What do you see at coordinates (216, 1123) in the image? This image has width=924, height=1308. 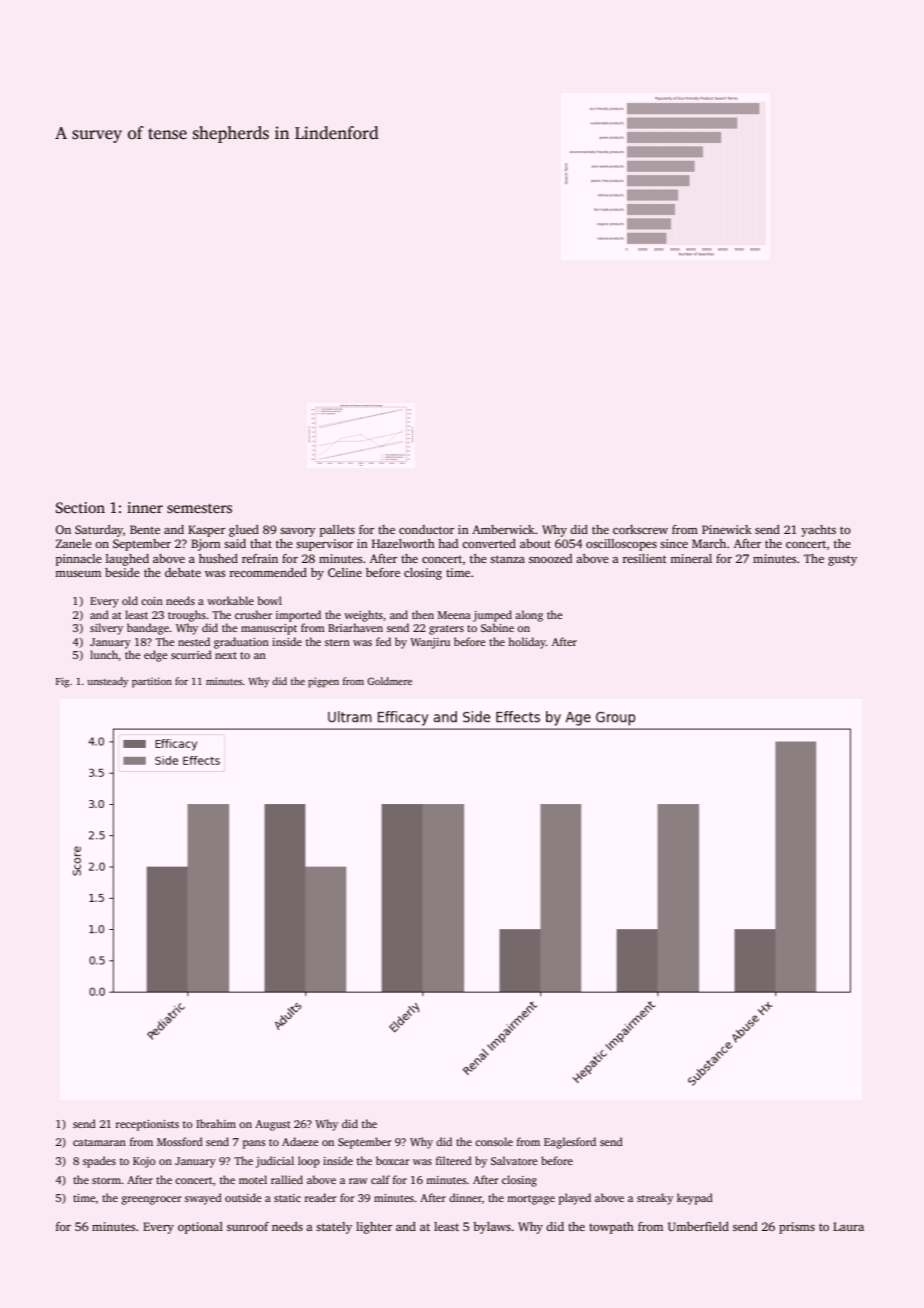 I see `Ibrahim` at bounding box center [216, 1123].
